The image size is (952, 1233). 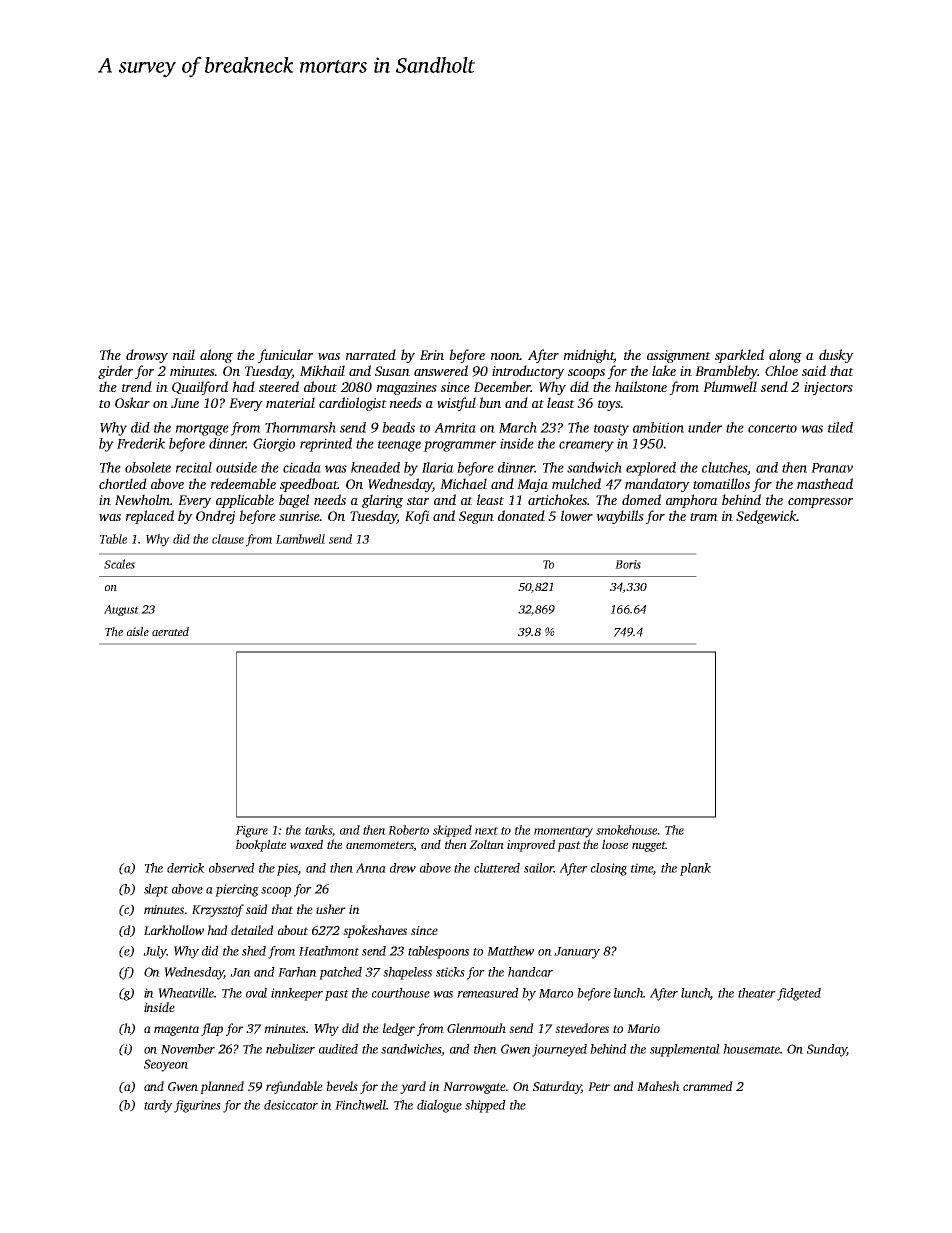 What do you see at coordinates (417, 517) in the document?
I see `Kofi` at bounding box center [417, 517].
